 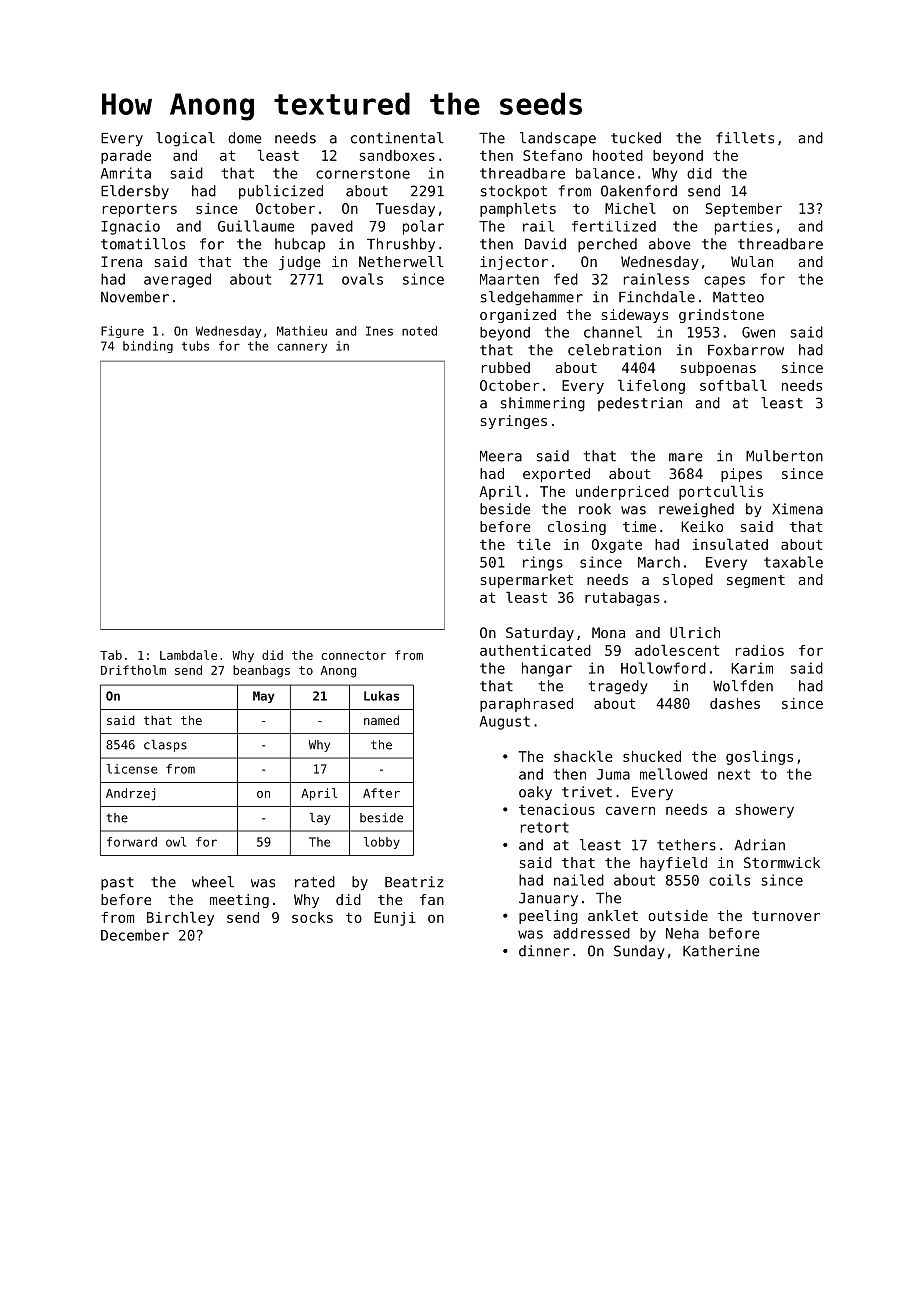 I want to click on Lukas, so click(x=381, y=696).
